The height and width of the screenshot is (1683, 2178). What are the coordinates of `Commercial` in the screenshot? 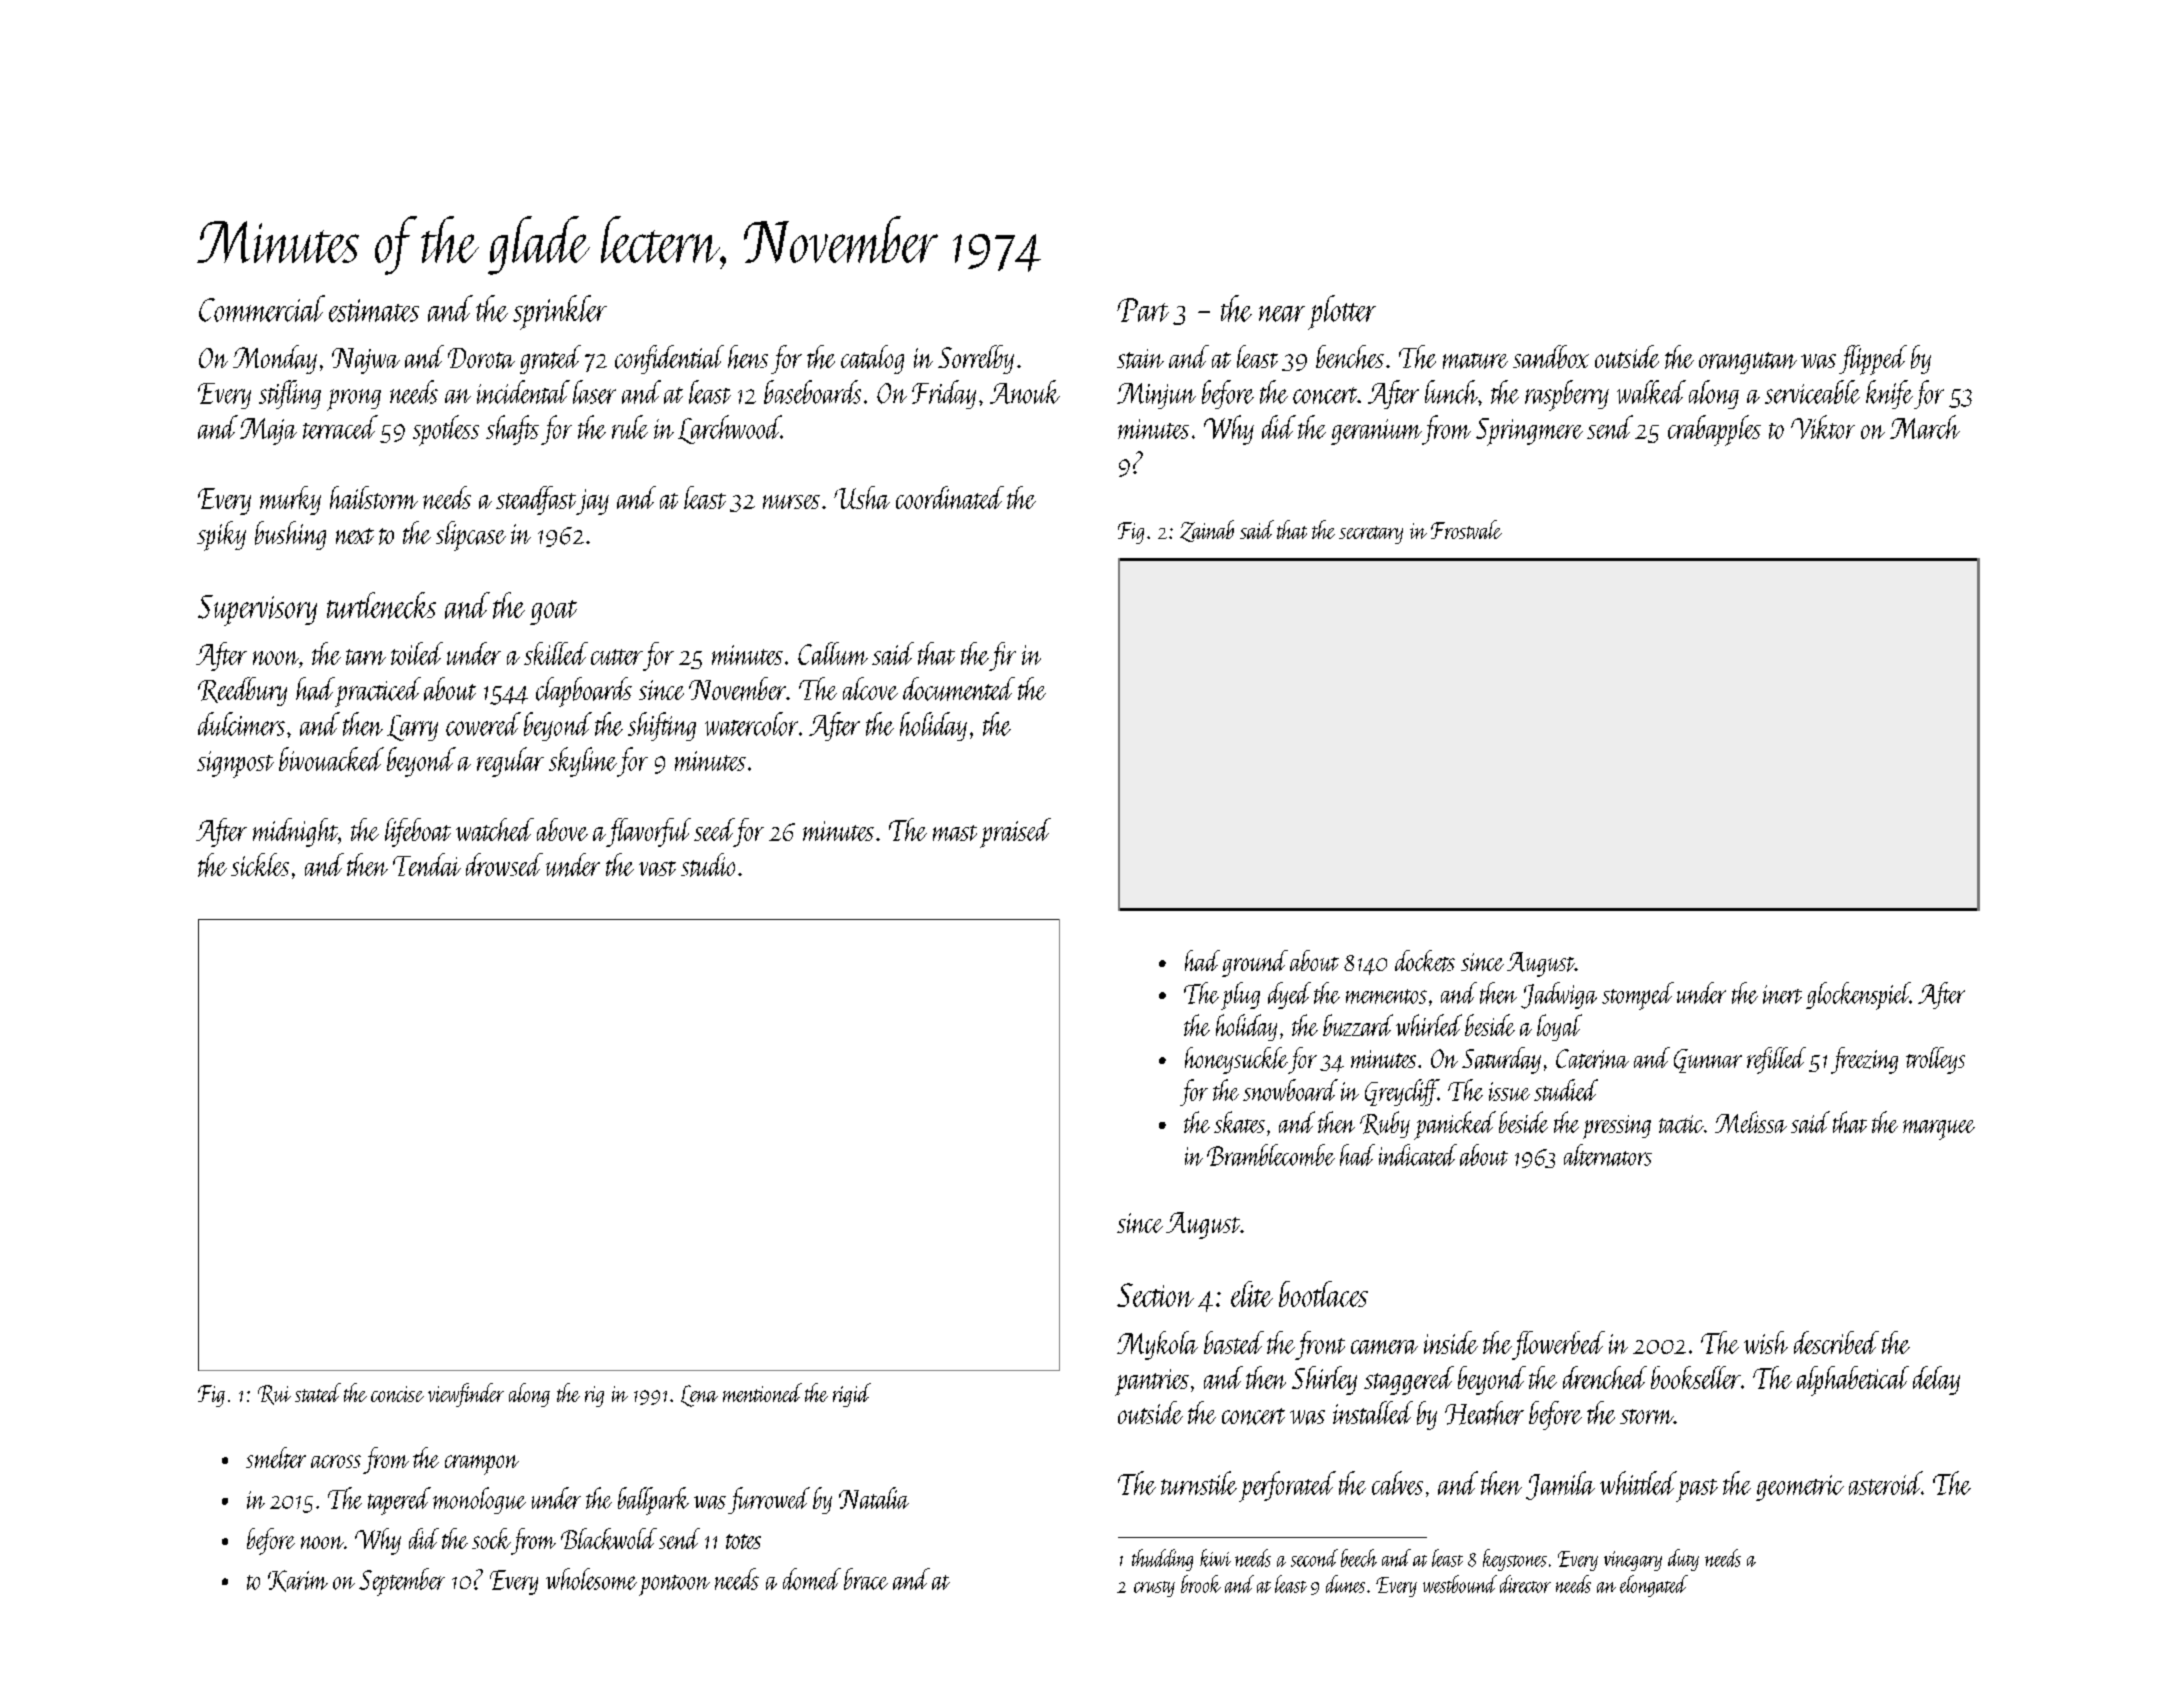 It's located at (262, 308).
